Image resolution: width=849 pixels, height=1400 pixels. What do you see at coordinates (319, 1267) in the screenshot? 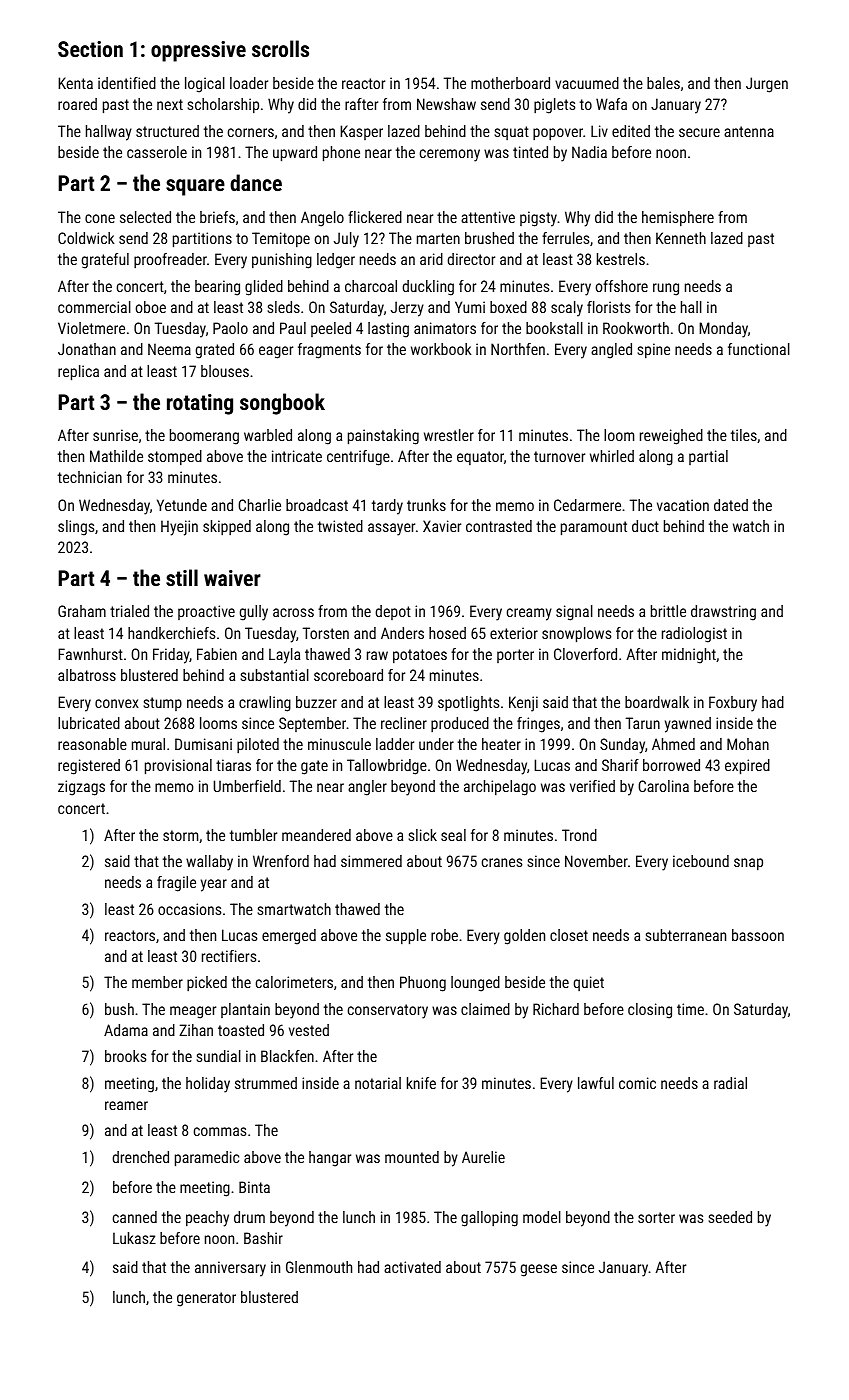
I see `Glenmouth` at bounding box center [319, 1267].
